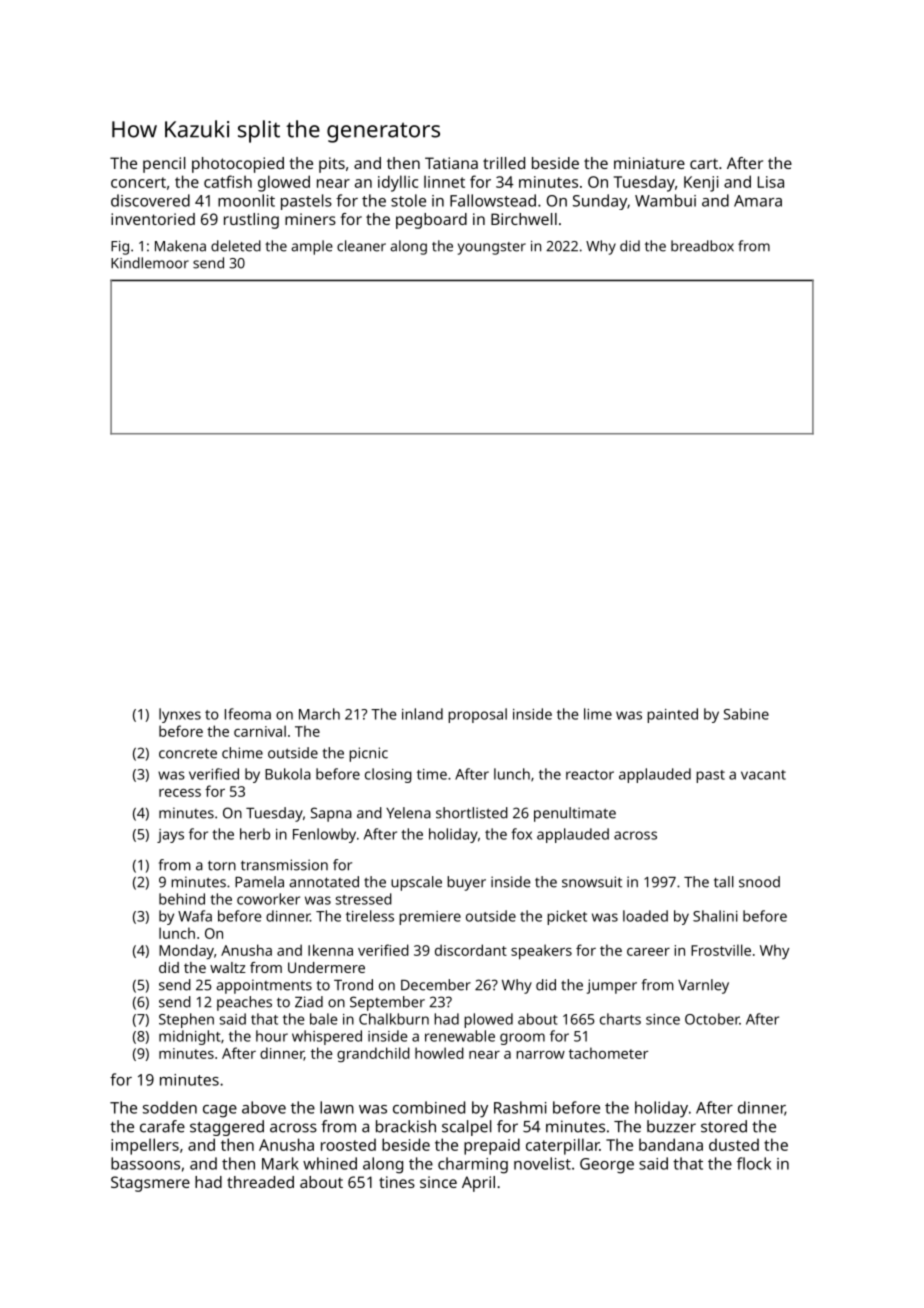  I want to click on Ifeoma, so click(248, 714).
